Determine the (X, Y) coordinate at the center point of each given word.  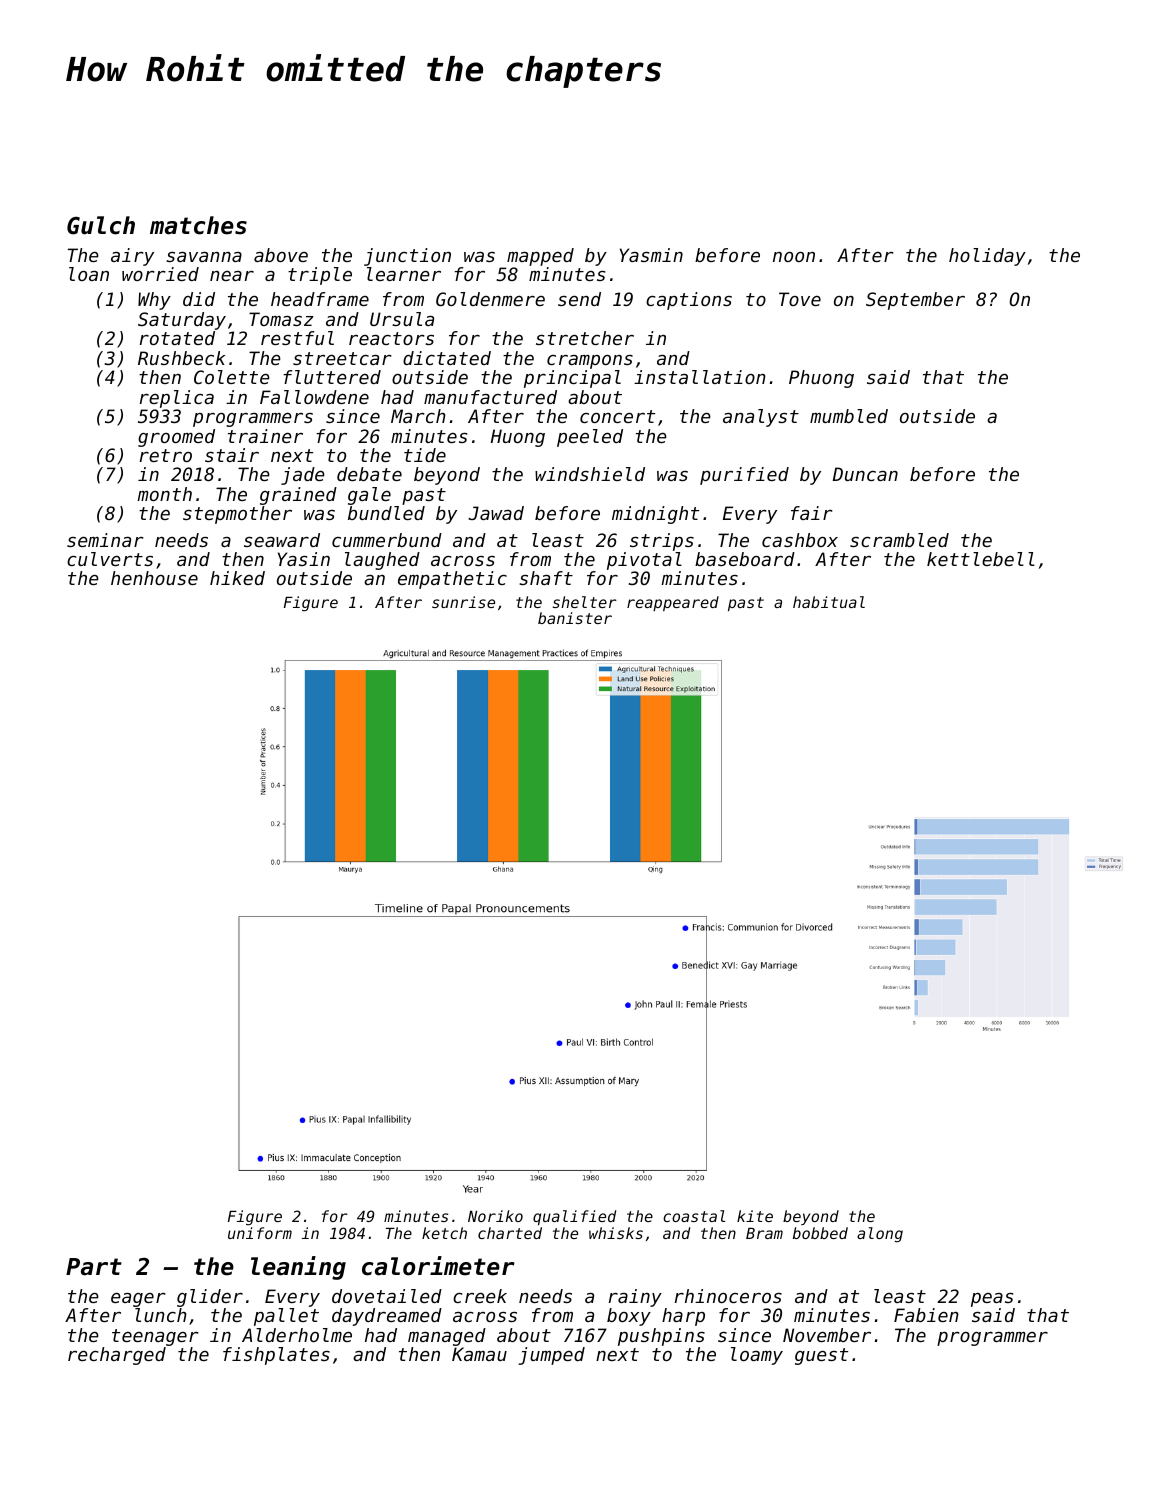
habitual (829, 602)
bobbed (820, 1233)
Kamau (479, 1354)
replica (177, 399)
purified (744, 476)
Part (94, 1267)
